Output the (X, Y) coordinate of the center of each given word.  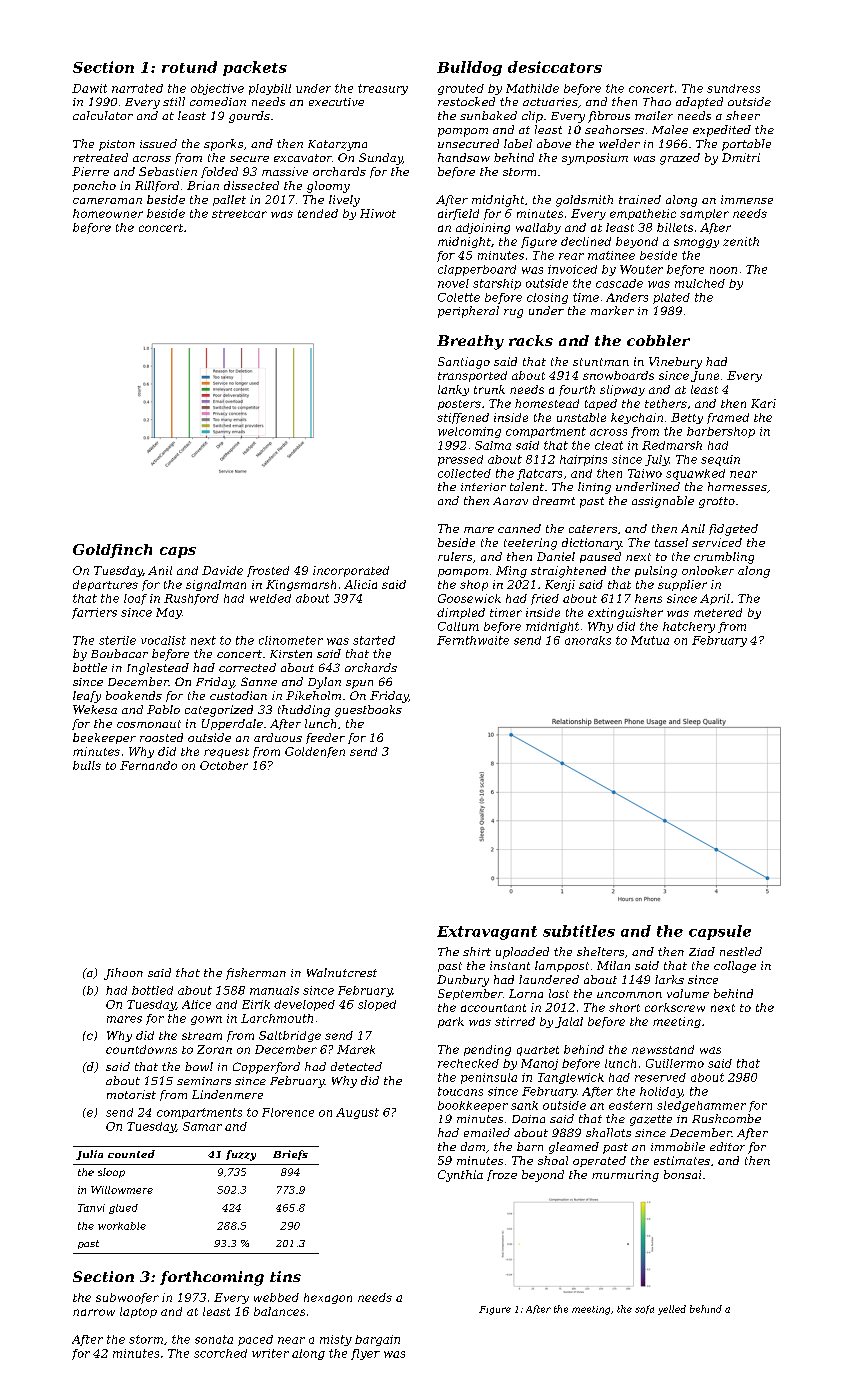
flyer (365, 1354)
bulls (87, 765)
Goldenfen (315, 752)
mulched (700, 283)
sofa (644, 1309)
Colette (459, 297)
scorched (220, 1353)
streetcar (239, 214)
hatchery (689, 627)
